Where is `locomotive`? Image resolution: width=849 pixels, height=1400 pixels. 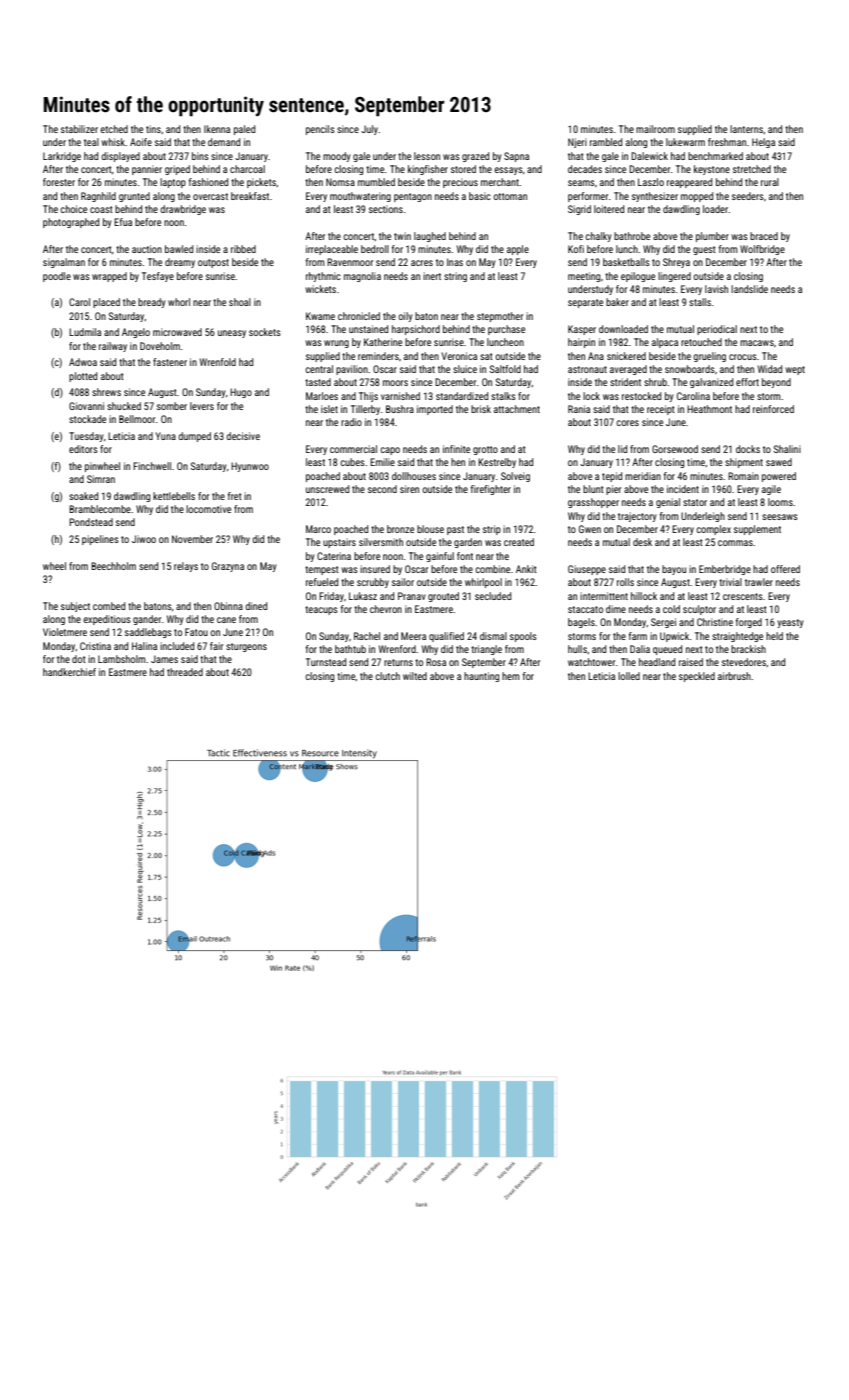 locomotive is located at coordinates (208, 509).
